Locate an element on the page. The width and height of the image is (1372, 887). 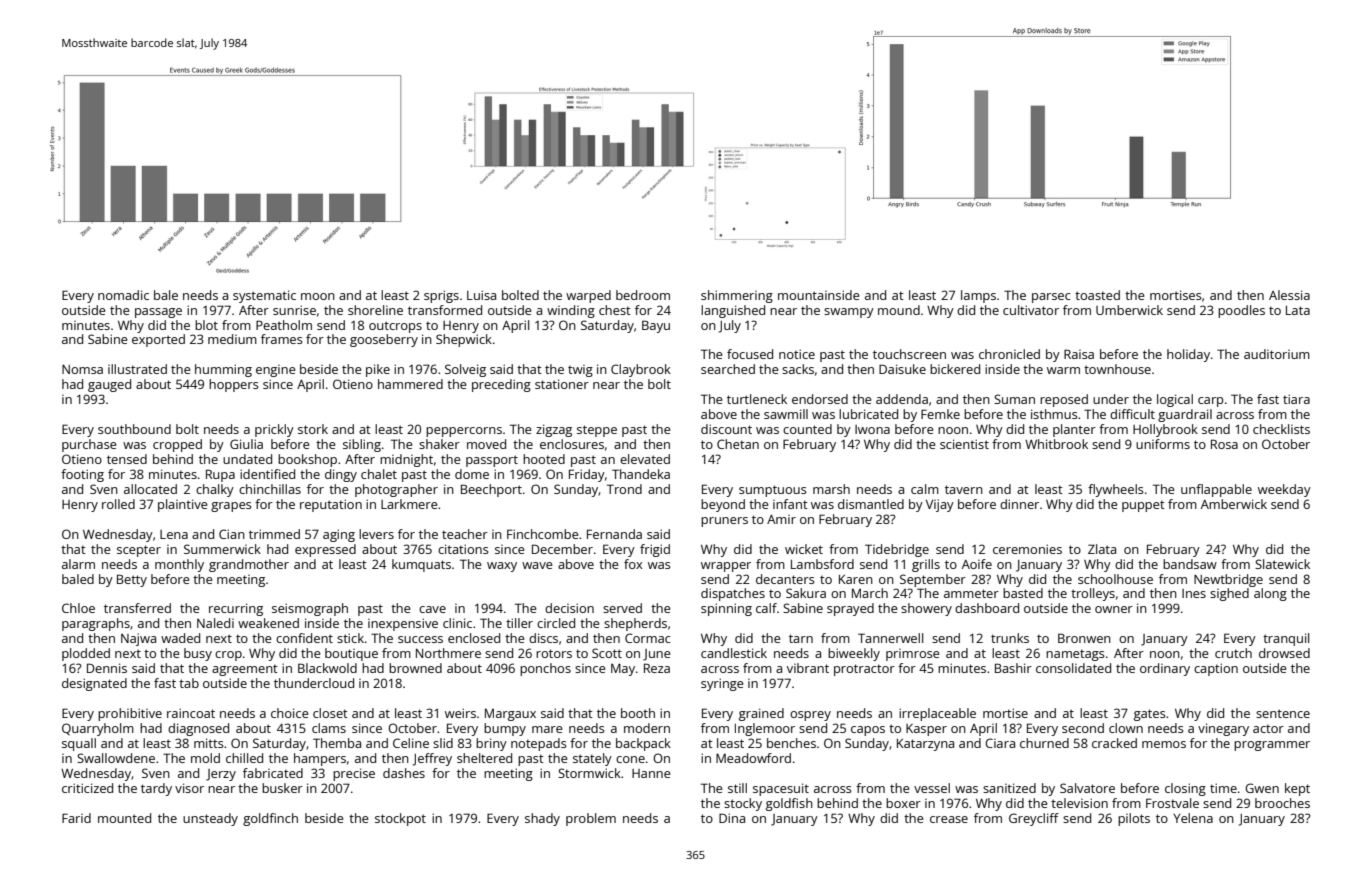
ponchos is located at coordinates (545, 669).
